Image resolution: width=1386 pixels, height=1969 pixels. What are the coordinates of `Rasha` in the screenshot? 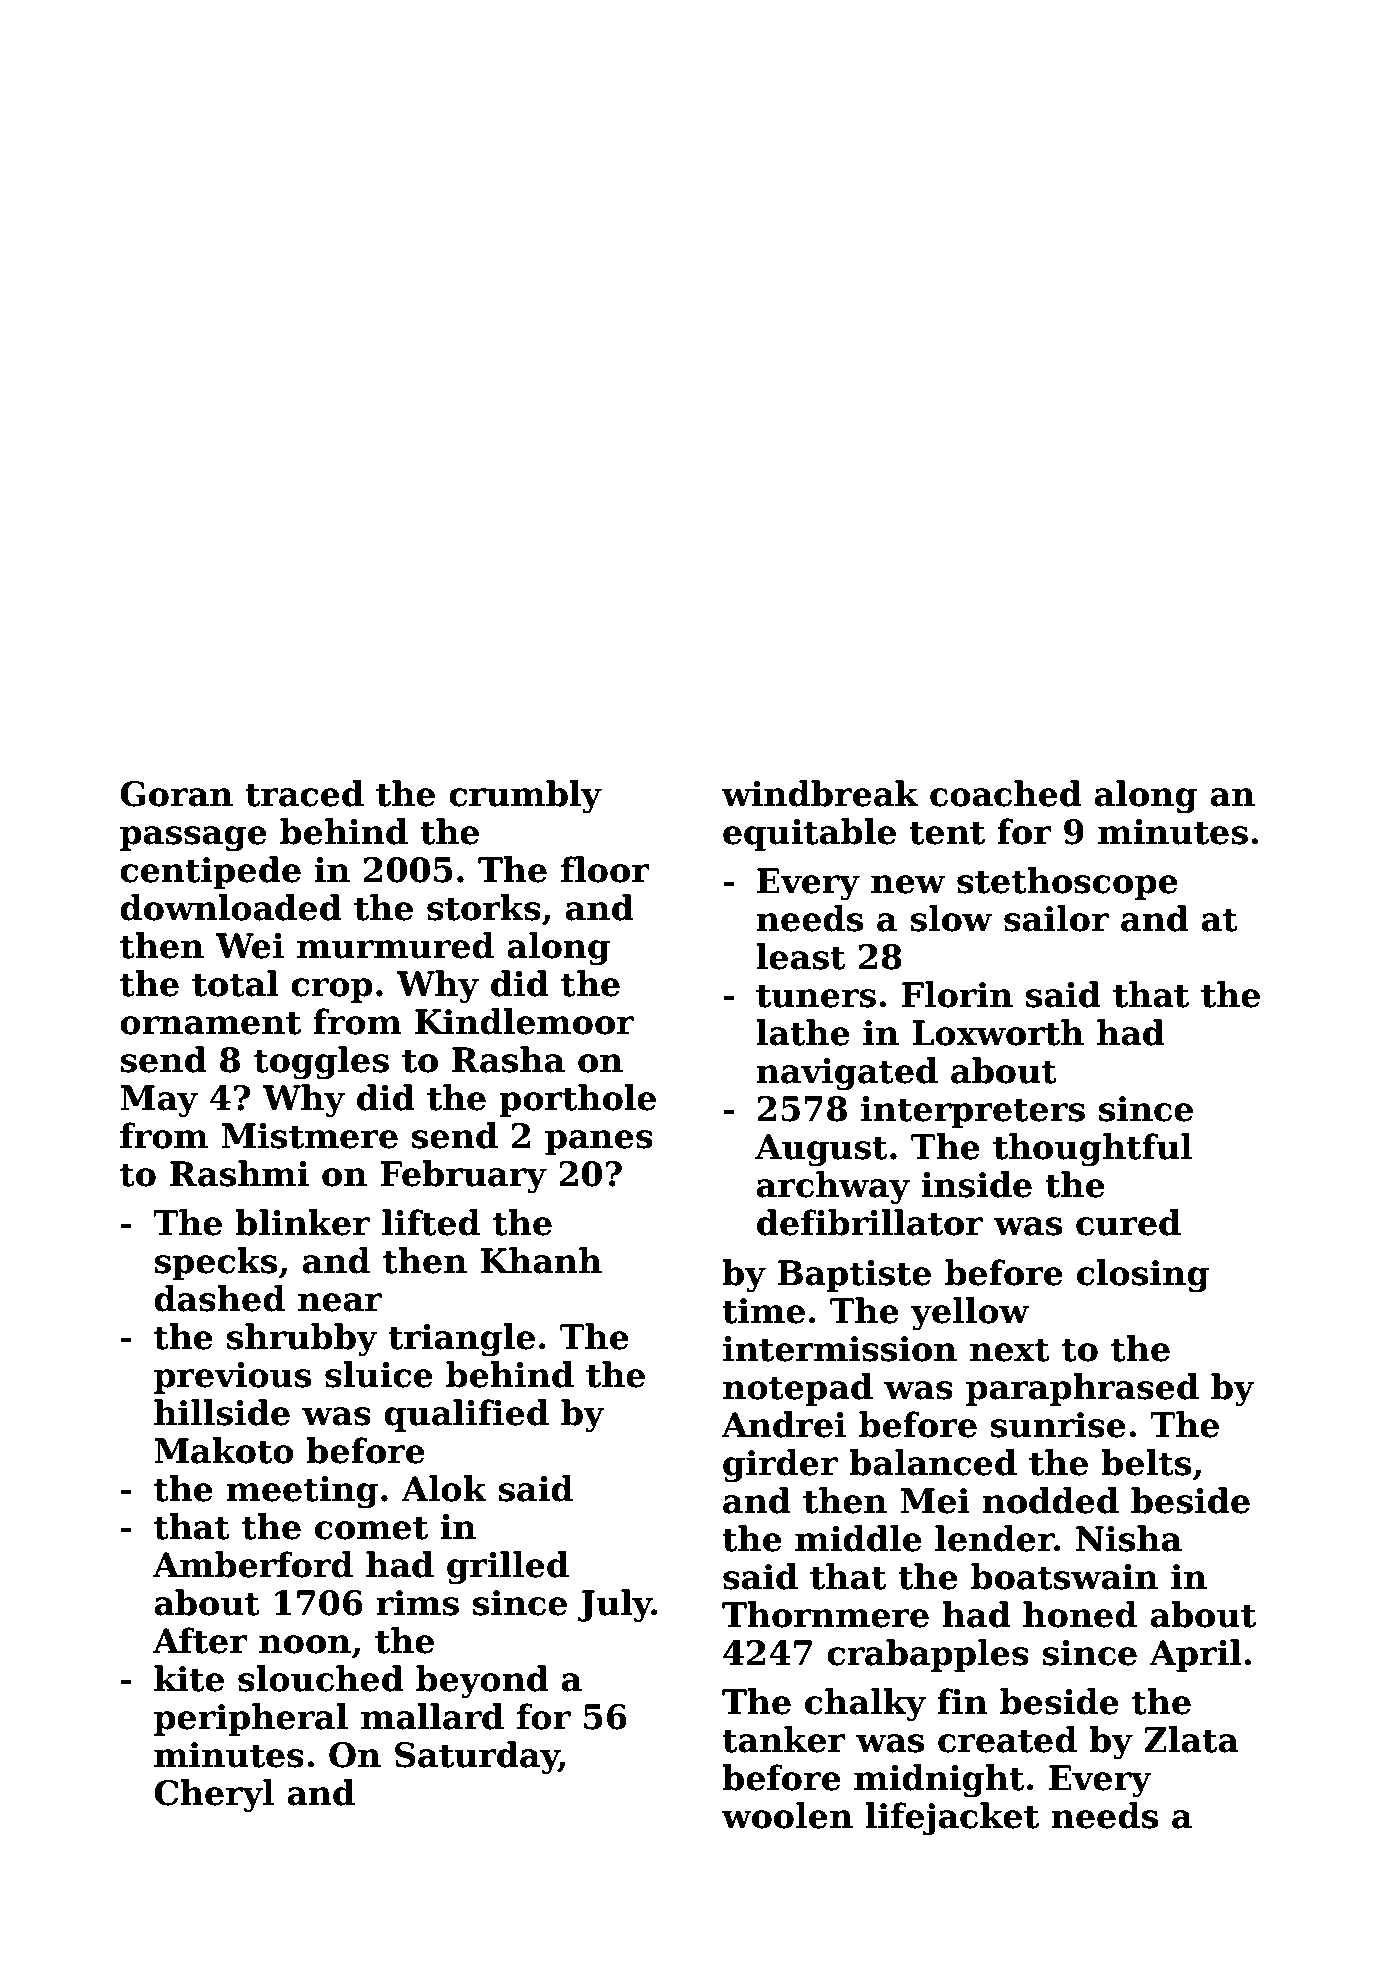 It's located at (508, 1059).
